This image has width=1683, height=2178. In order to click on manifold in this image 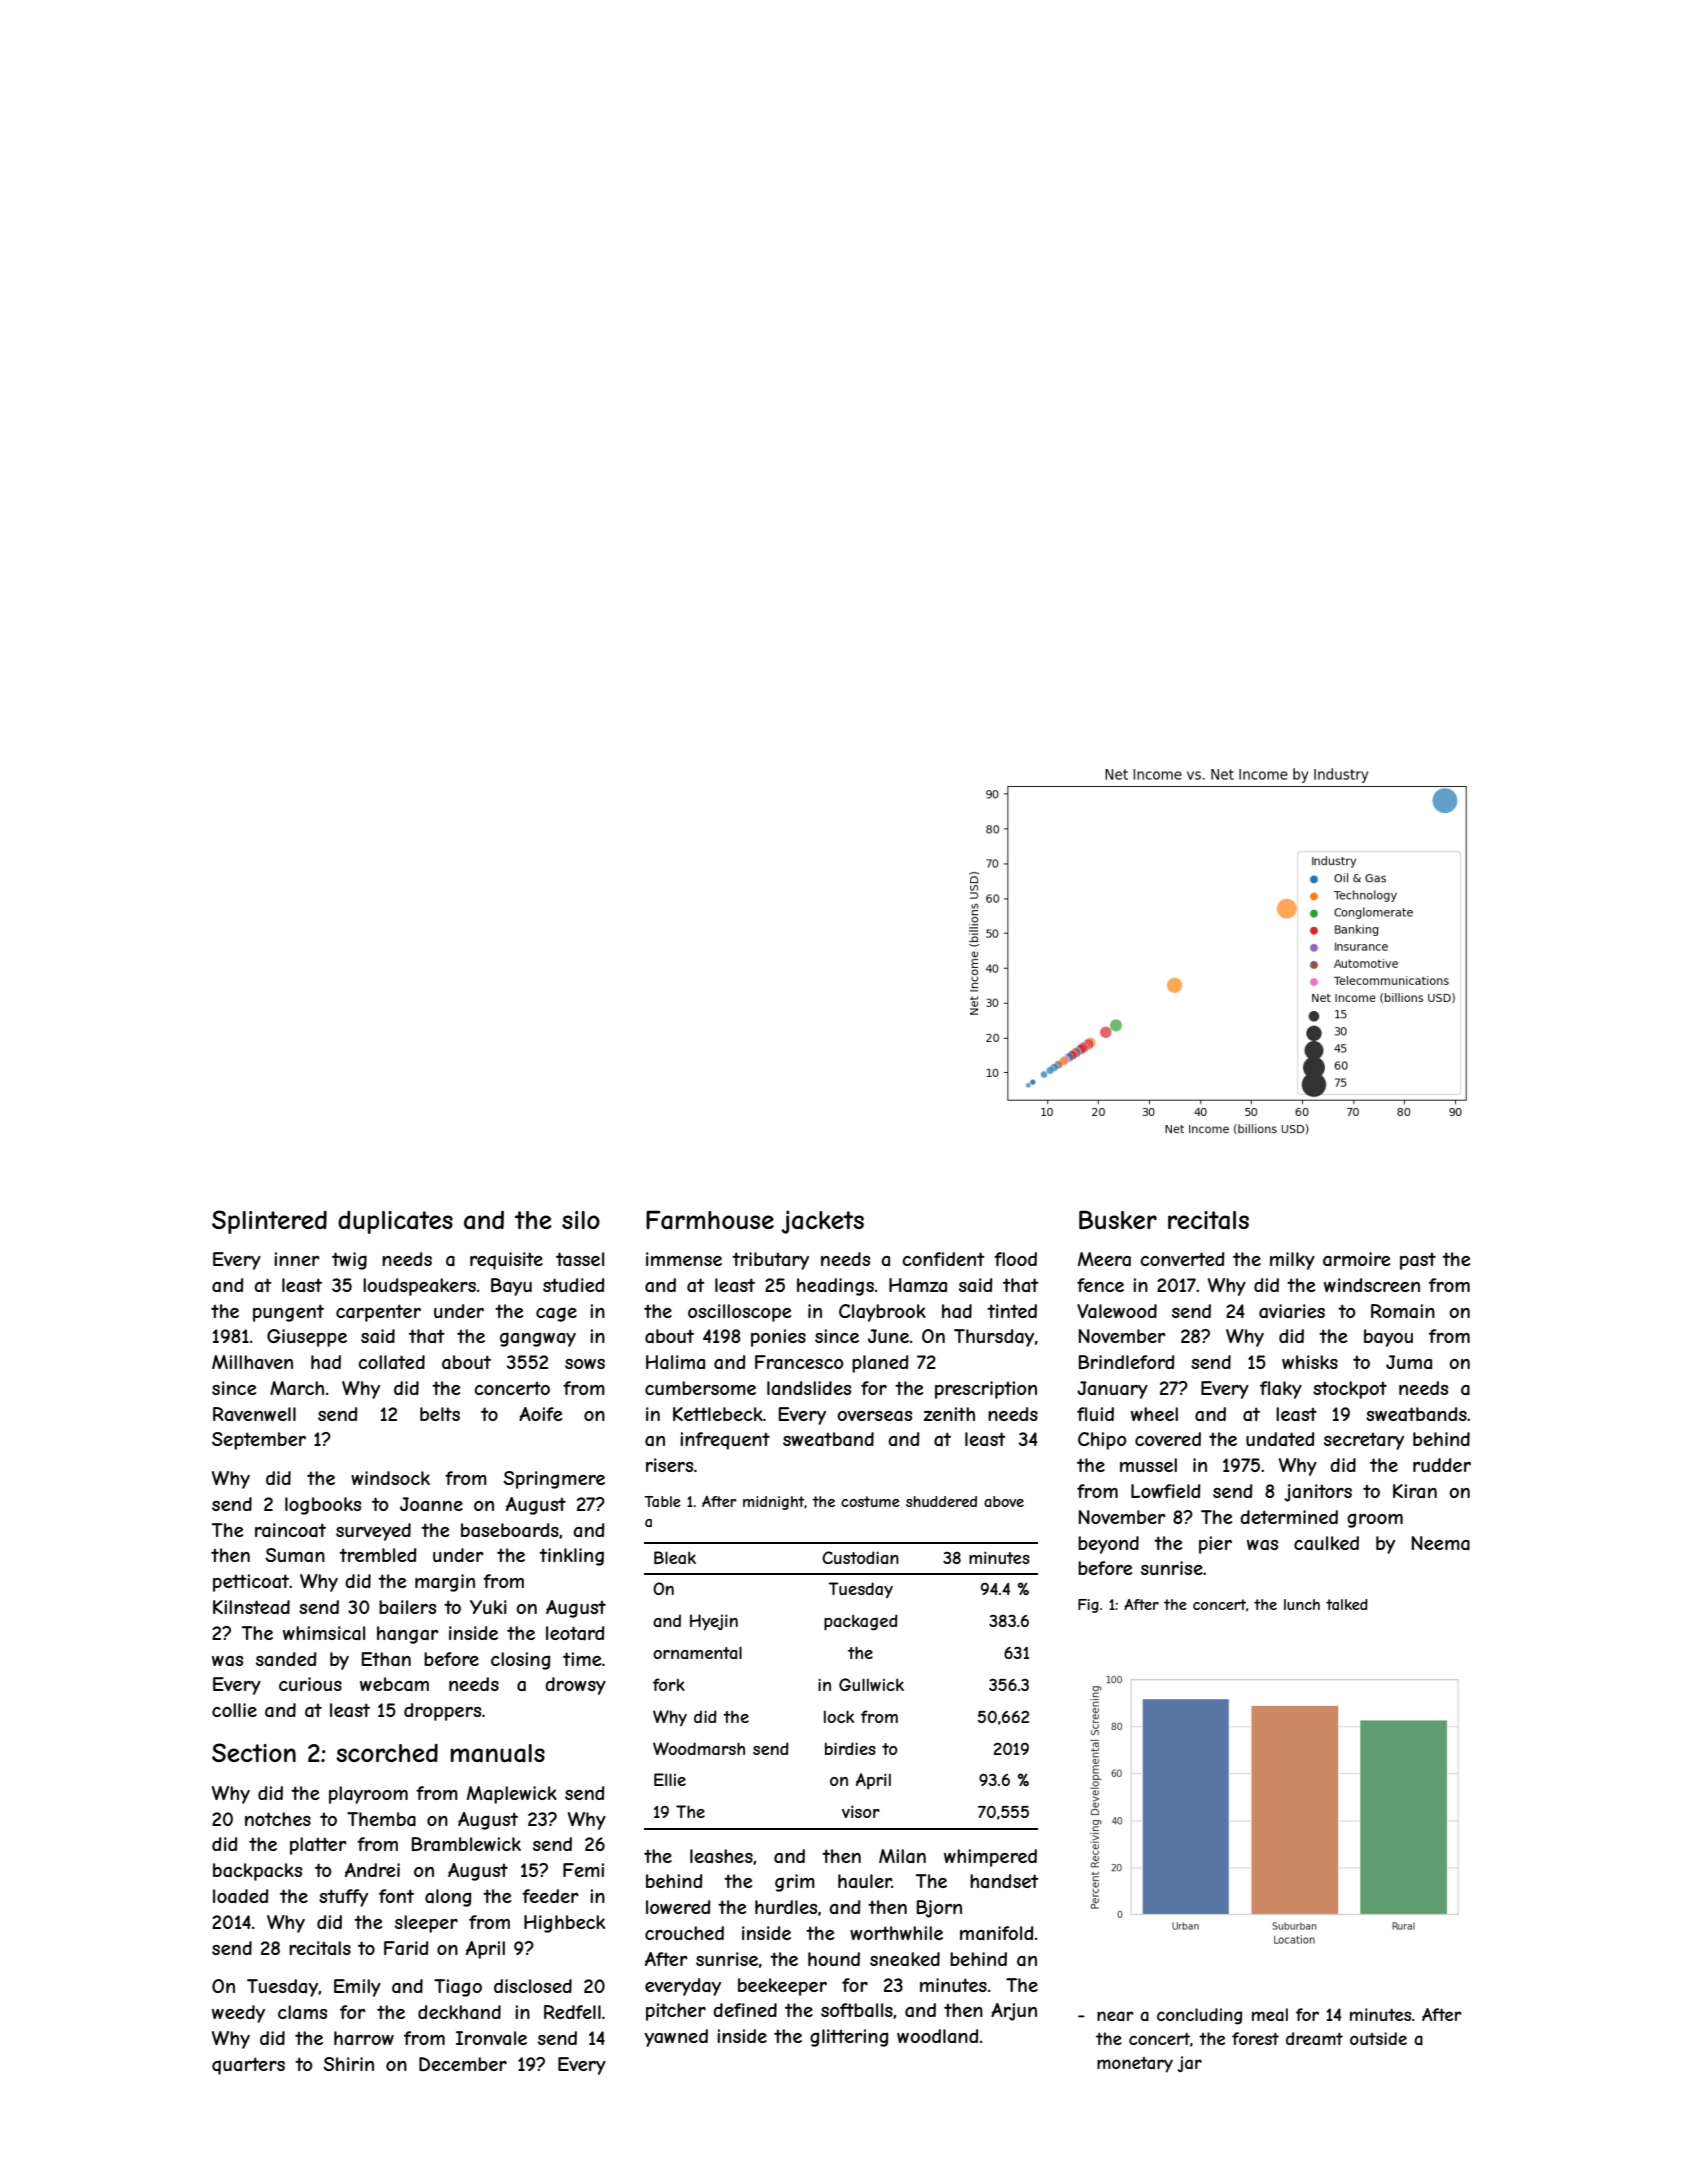, I will do `click(996, 1933)`.
